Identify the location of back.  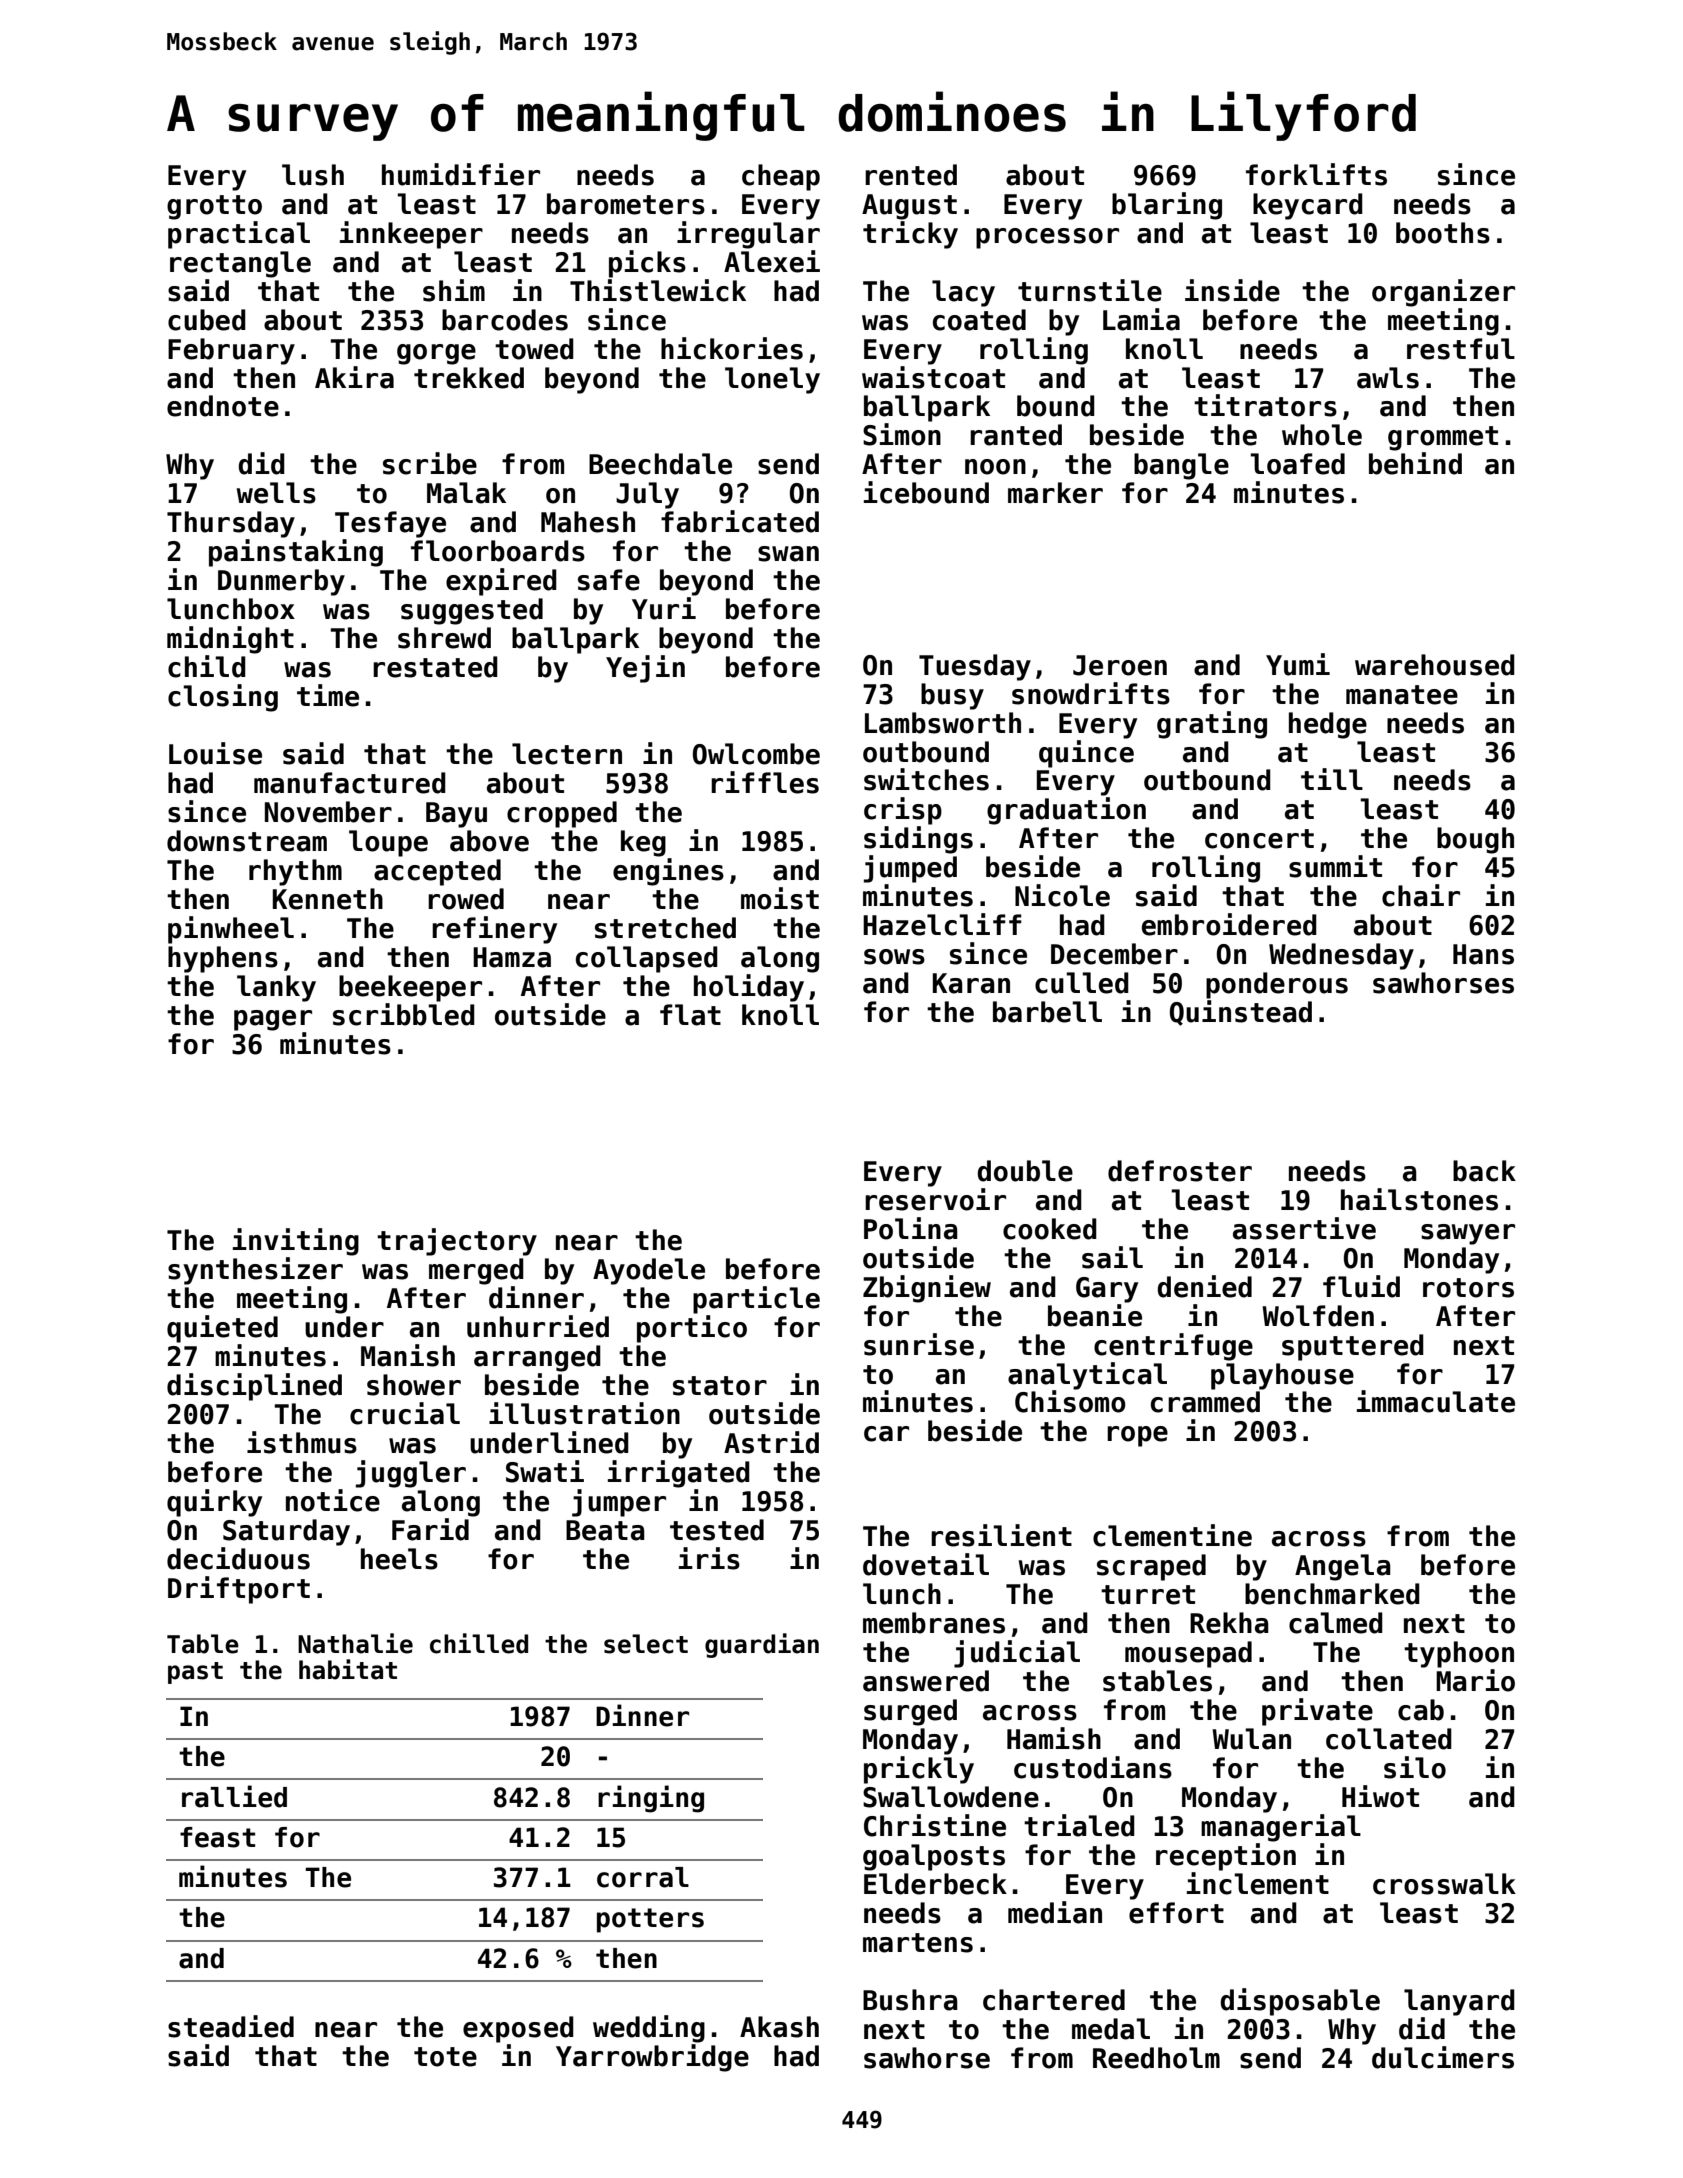
(1484, 1171).
